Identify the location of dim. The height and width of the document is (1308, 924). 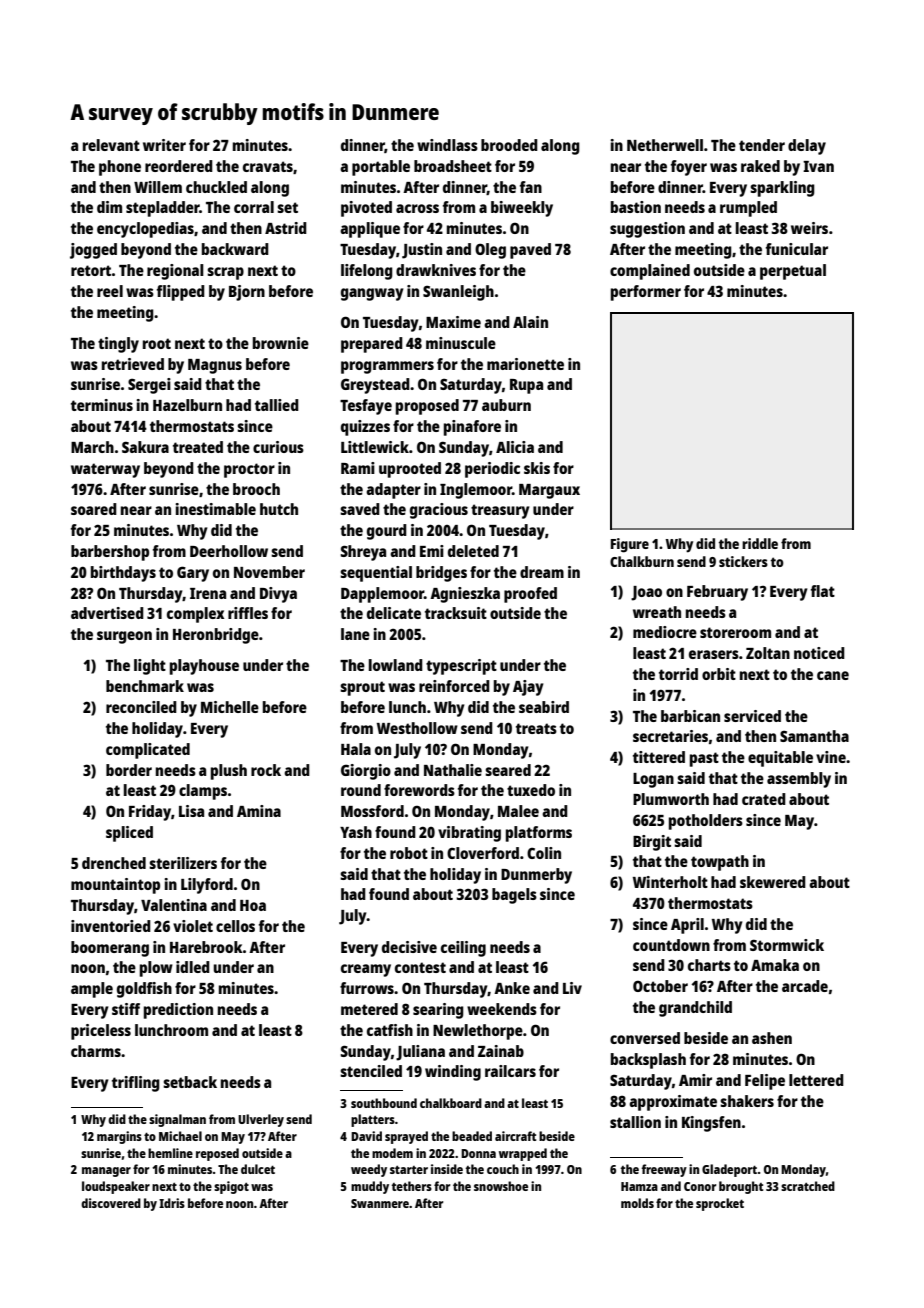
(109, 207).
